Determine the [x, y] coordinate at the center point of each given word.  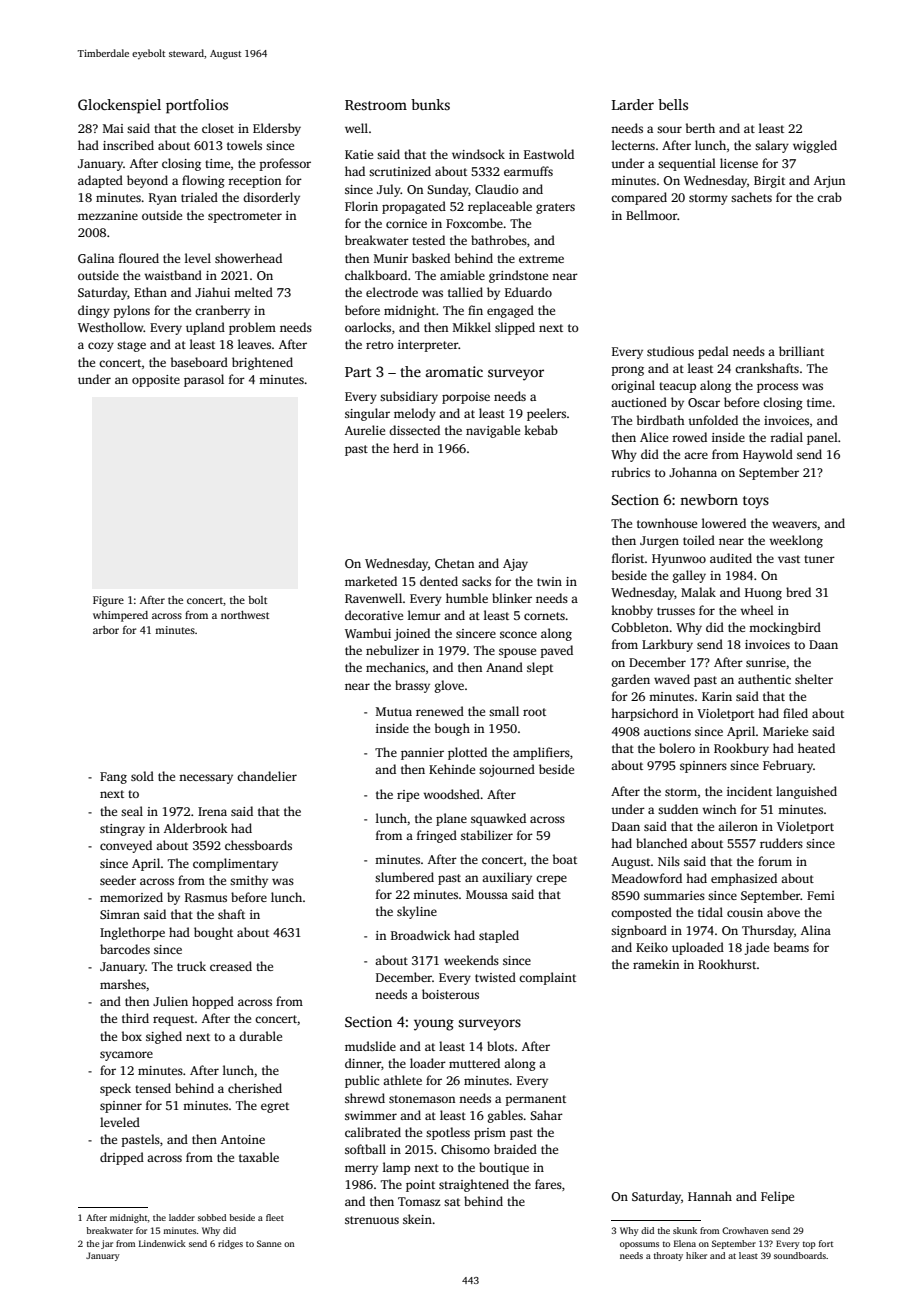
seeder [118, 880]
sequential [687, 164]
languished [806, 792]
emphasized [744, 879]
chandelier [267, 776]
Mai [113, 128]
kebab [541, 430]
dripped [122, 1158]
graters [555, 208]
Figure [108, 601]
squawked [498, 819]
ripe [408, 796]
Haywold [768, 455]
